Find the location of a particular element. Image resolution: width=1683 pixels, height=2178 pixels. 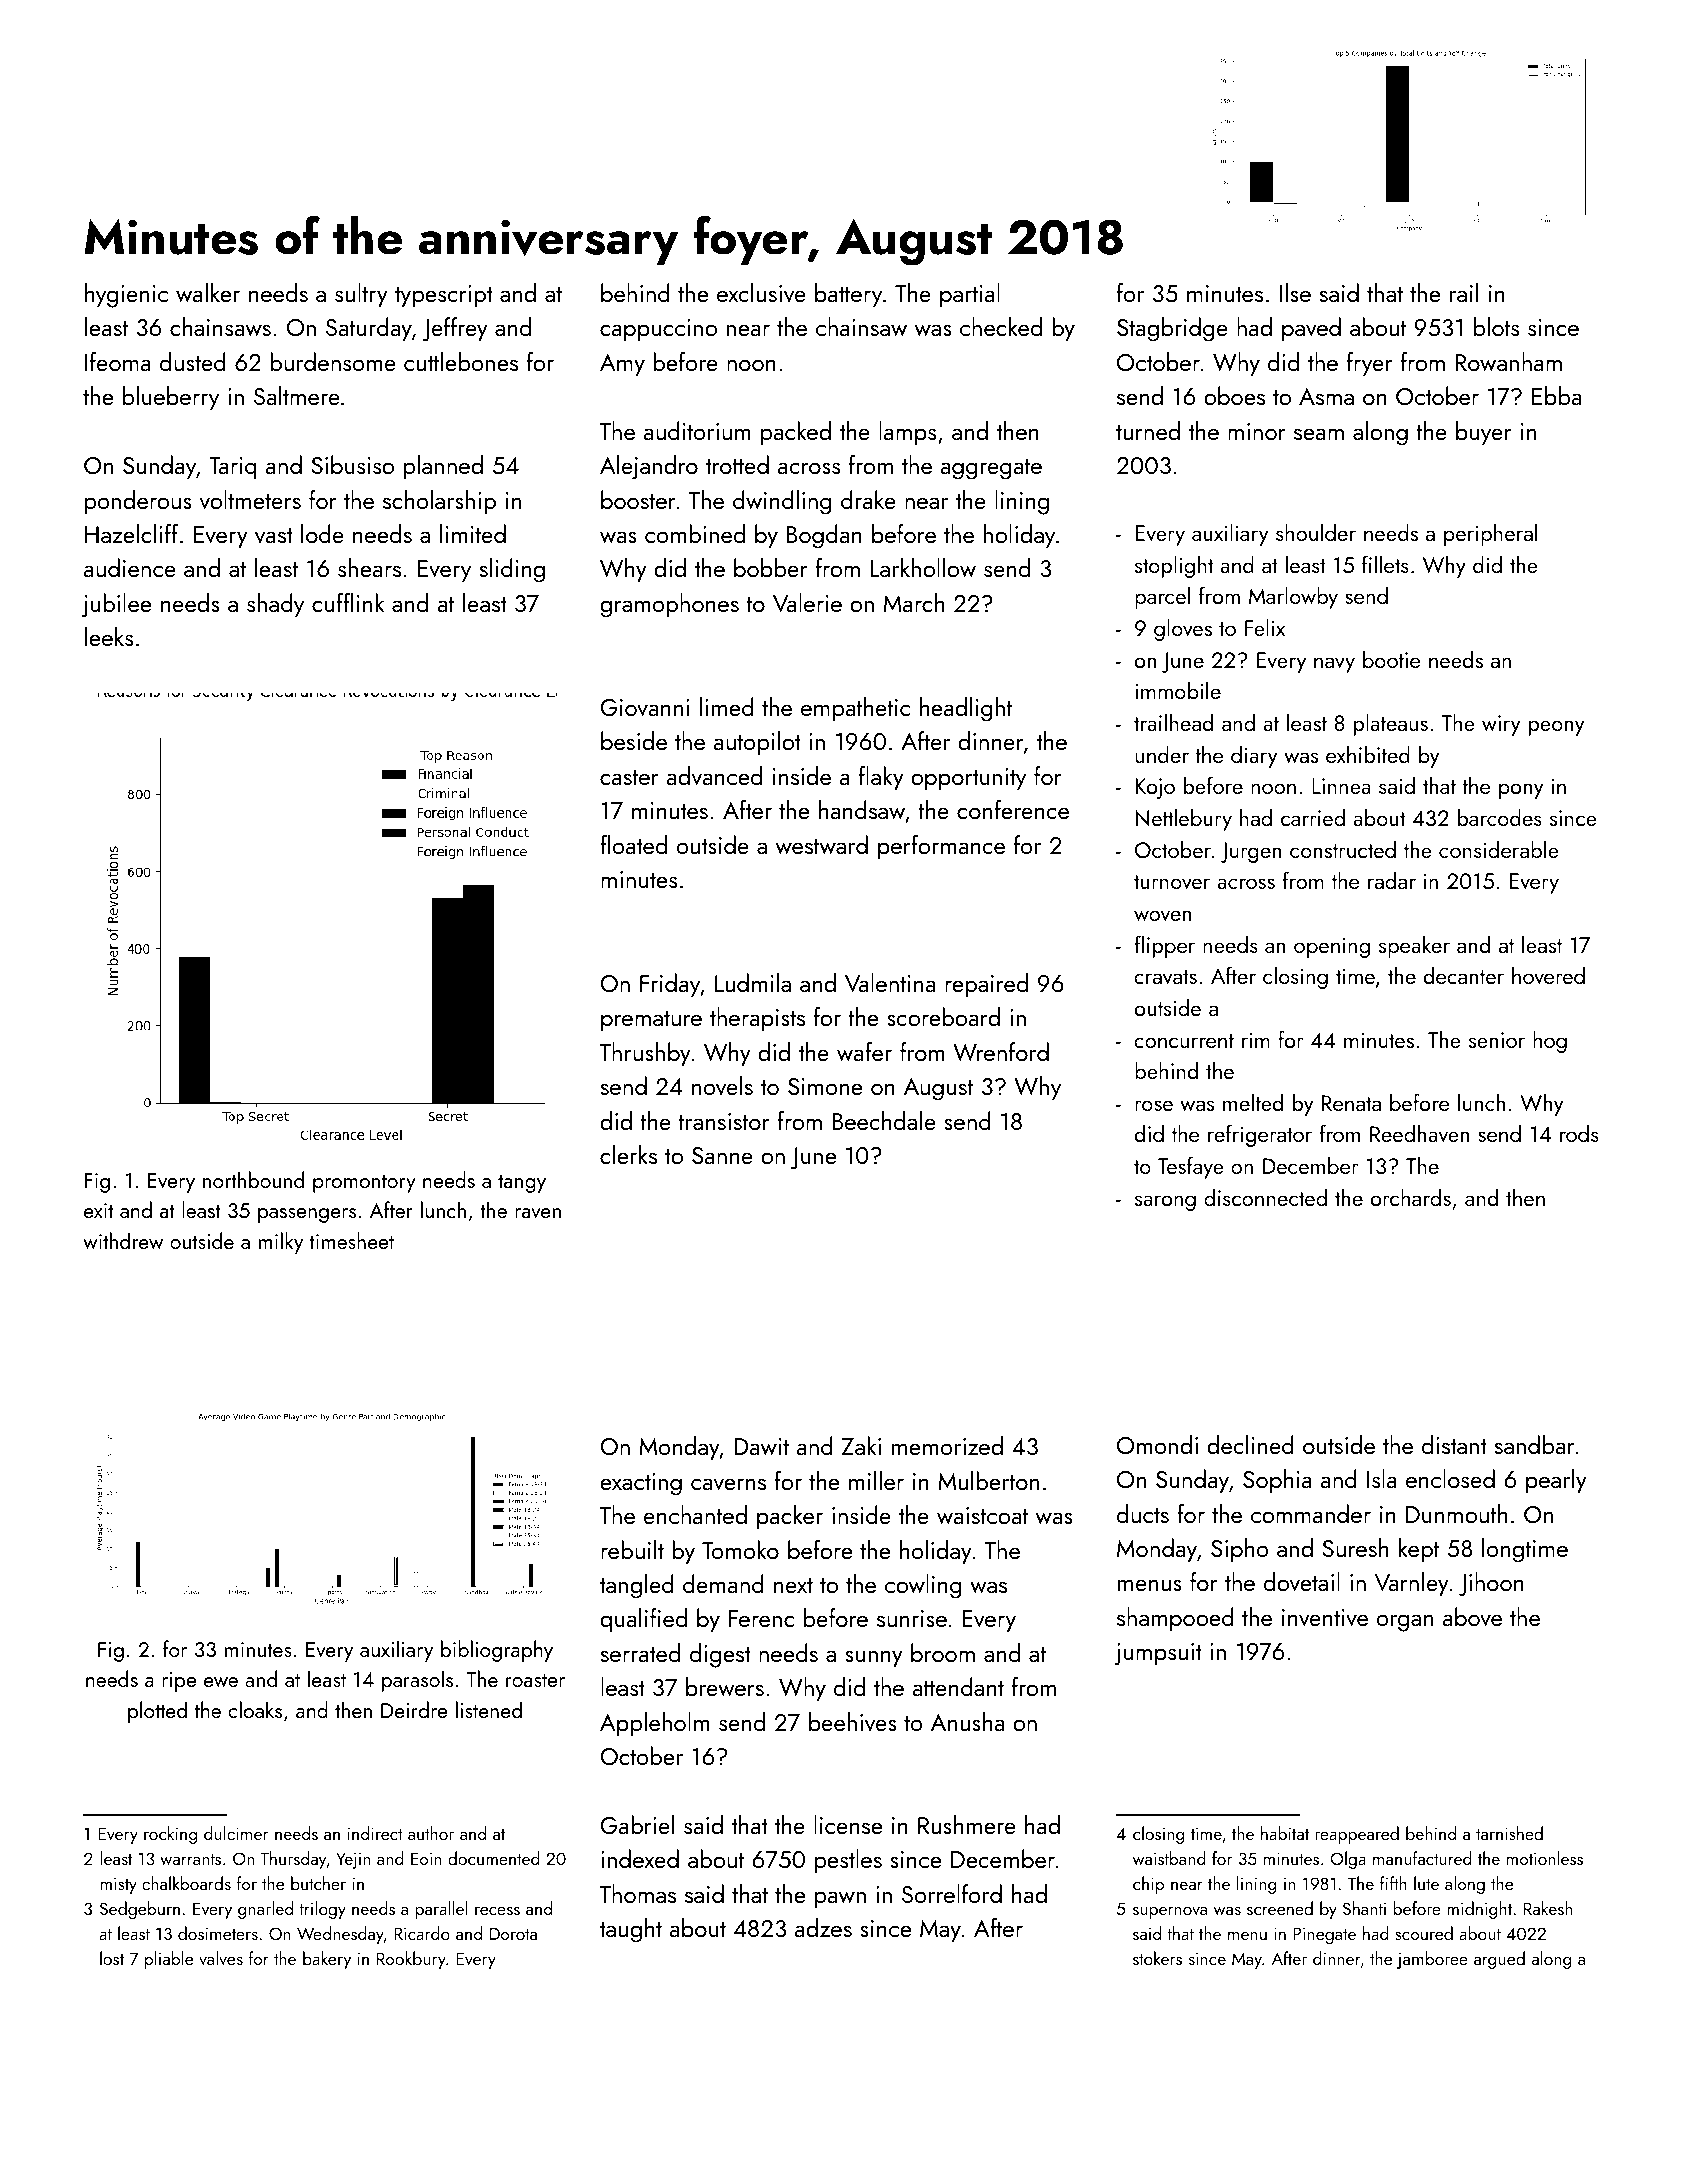

bibliography is located at coordinates (497, 1651).
